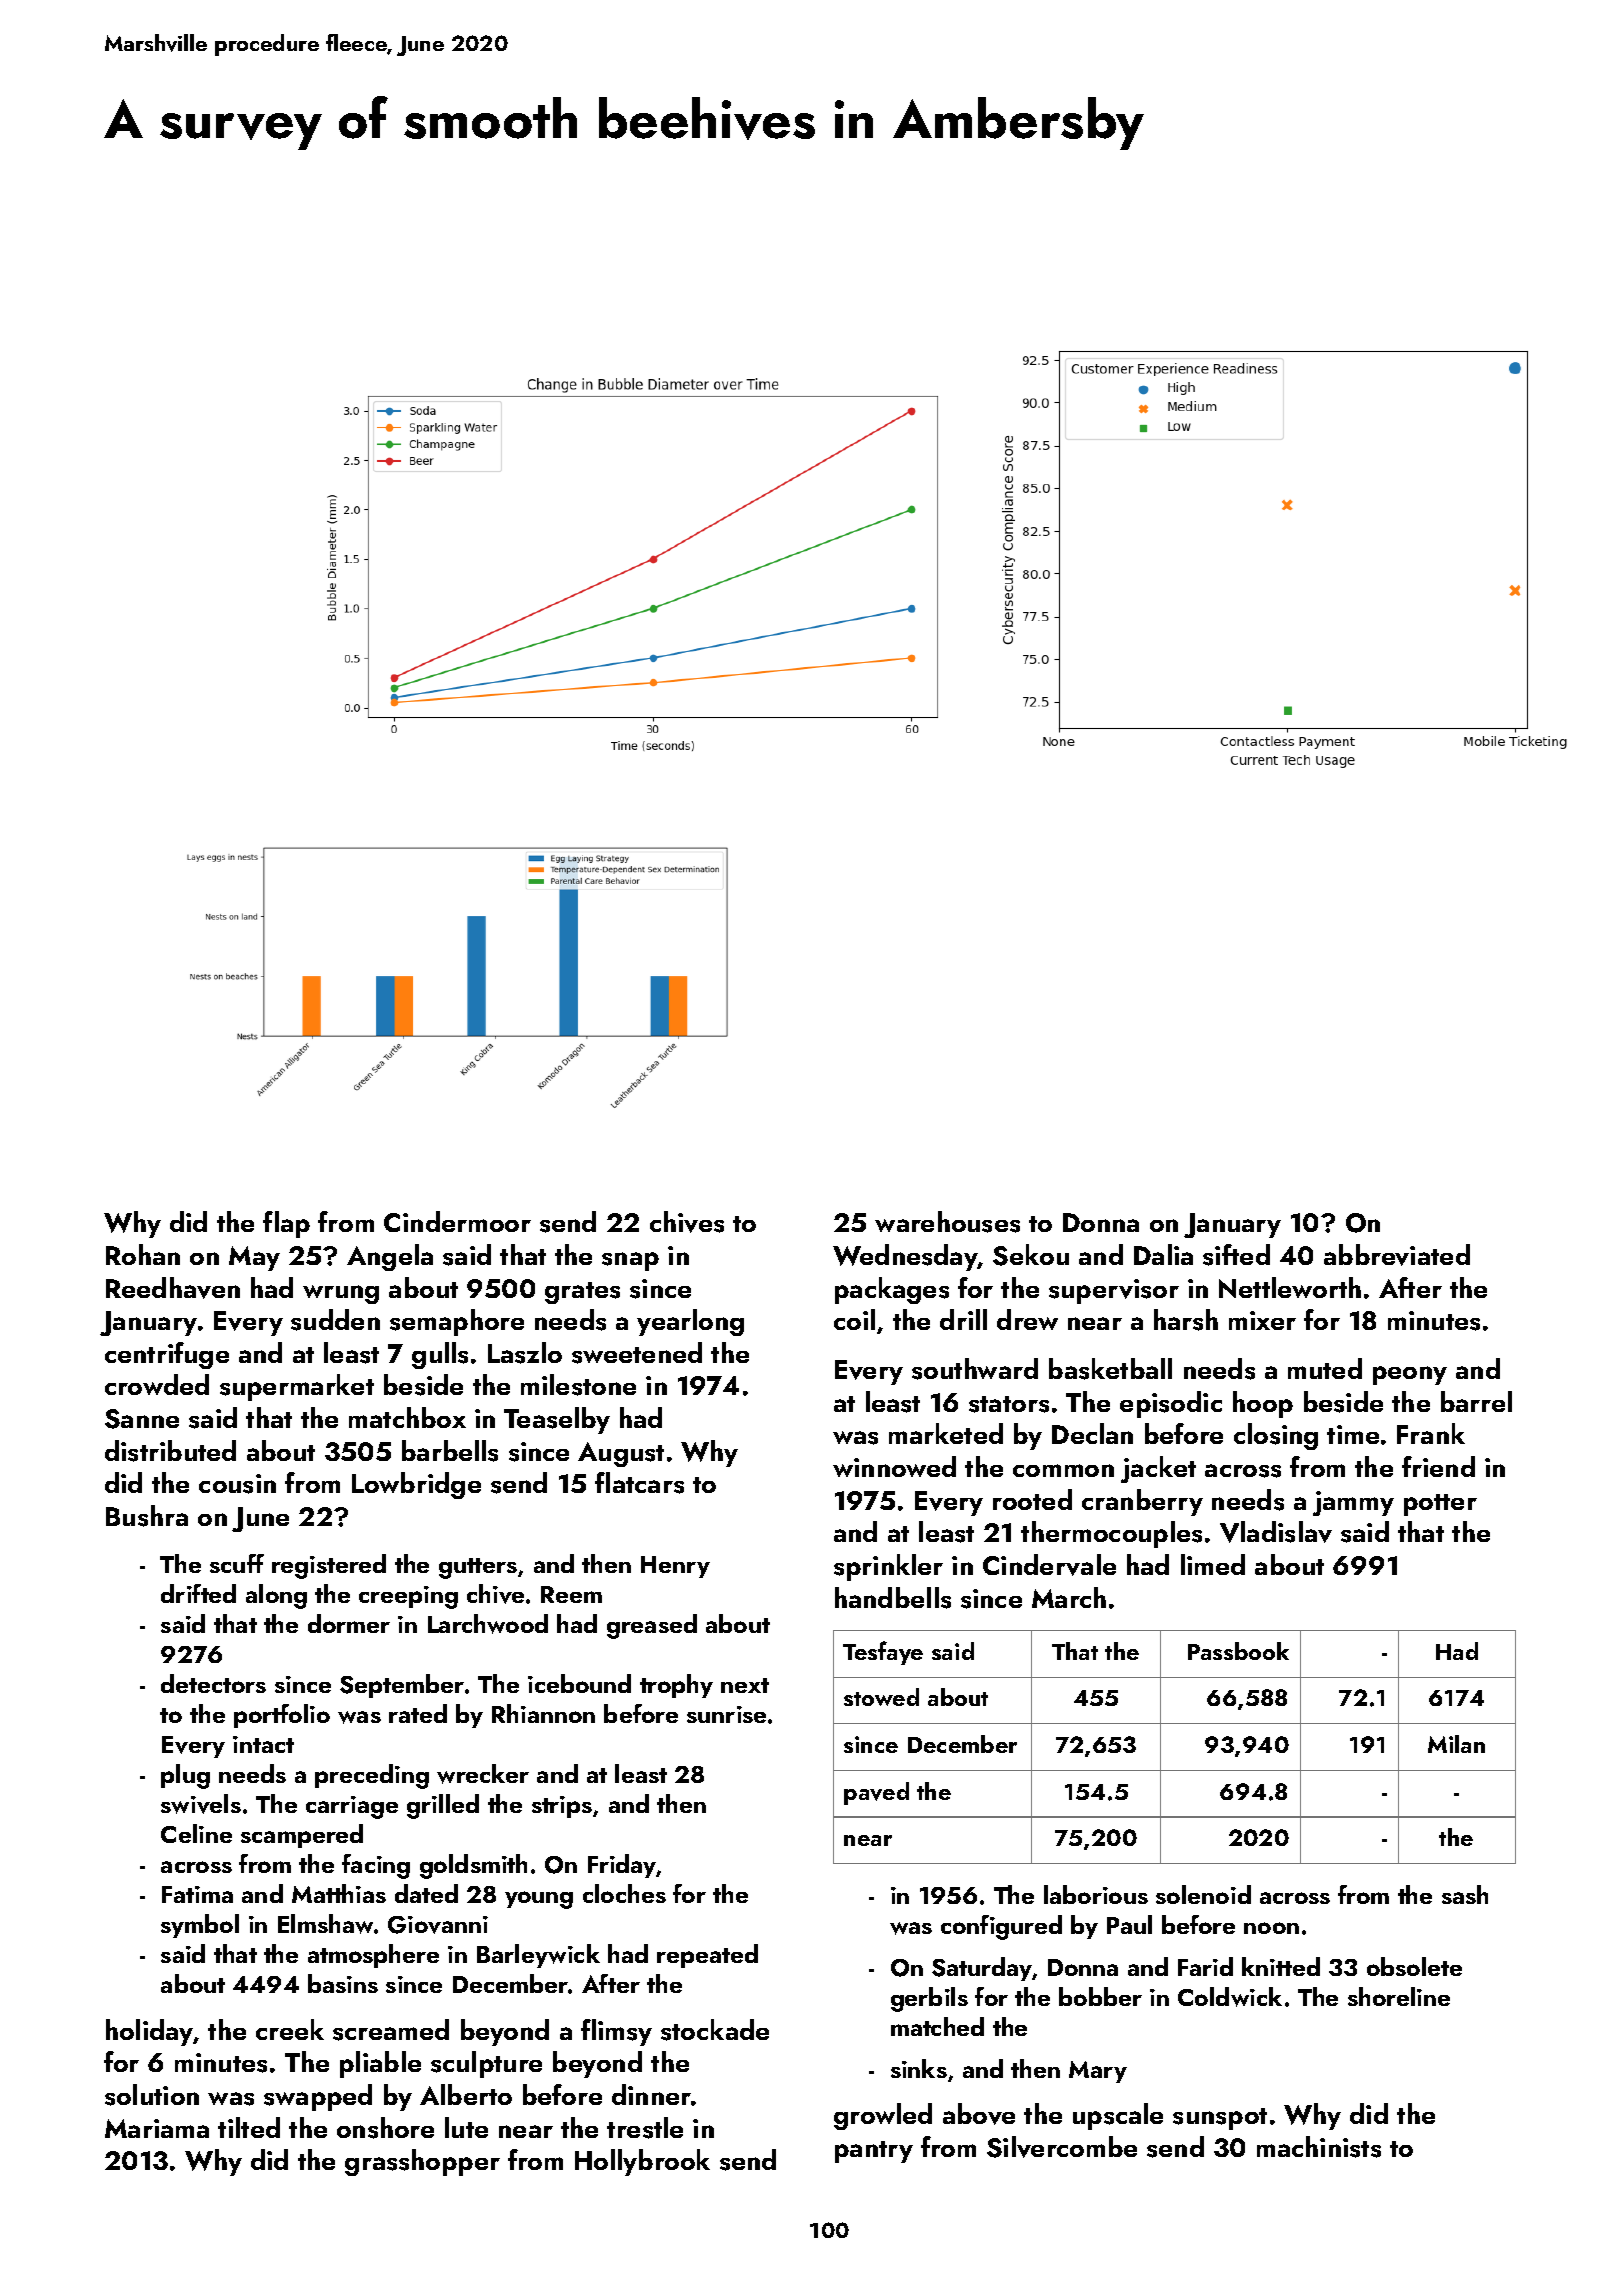 This page has width=1620, height=2292. Describe the element at coordinates (1100, 1996) in the page. I see `bobber` at that location.
